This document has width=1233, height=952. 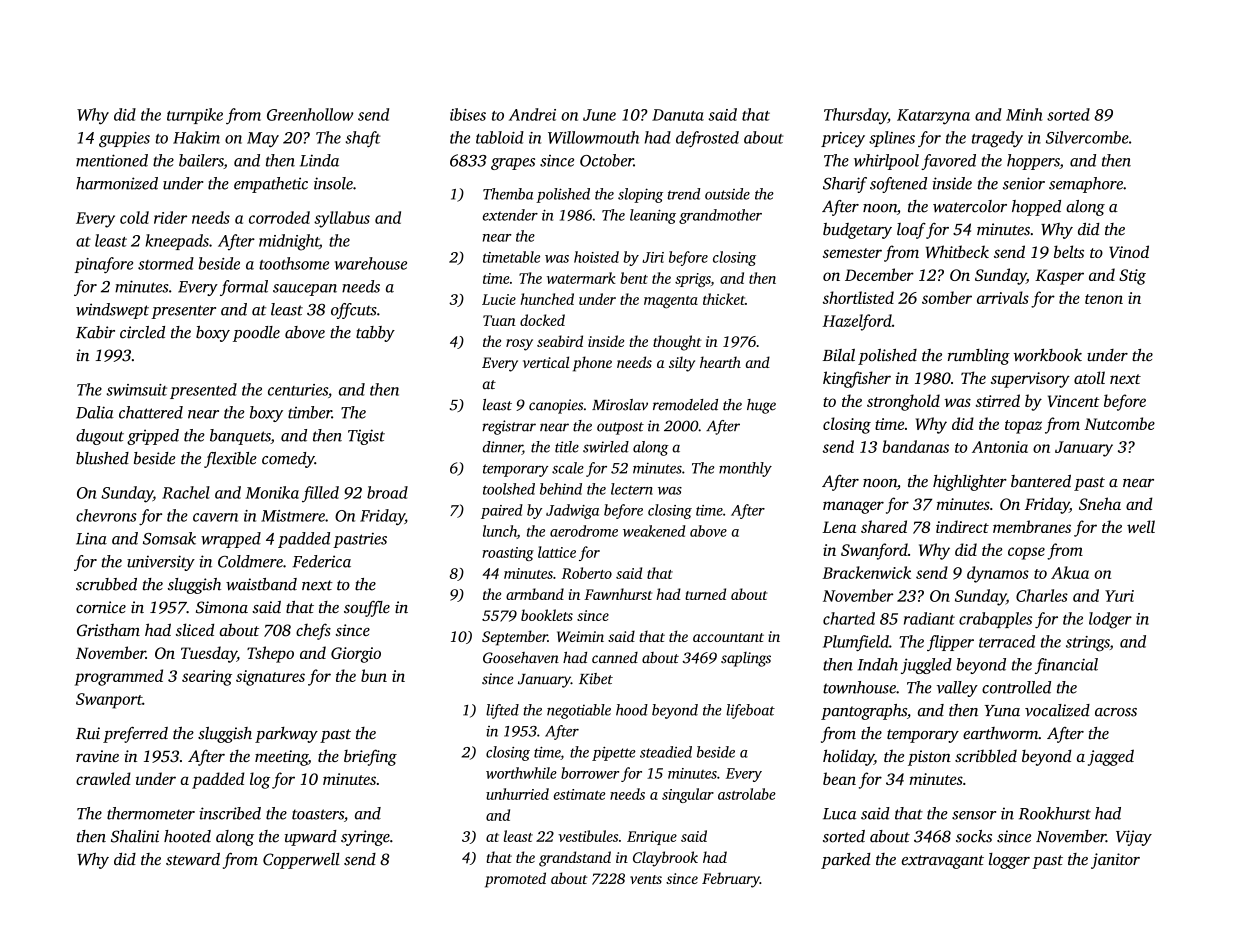 What do you see at coordinates (929, 758) in the document?
I see `piston` at bounding box center [929, 758].
